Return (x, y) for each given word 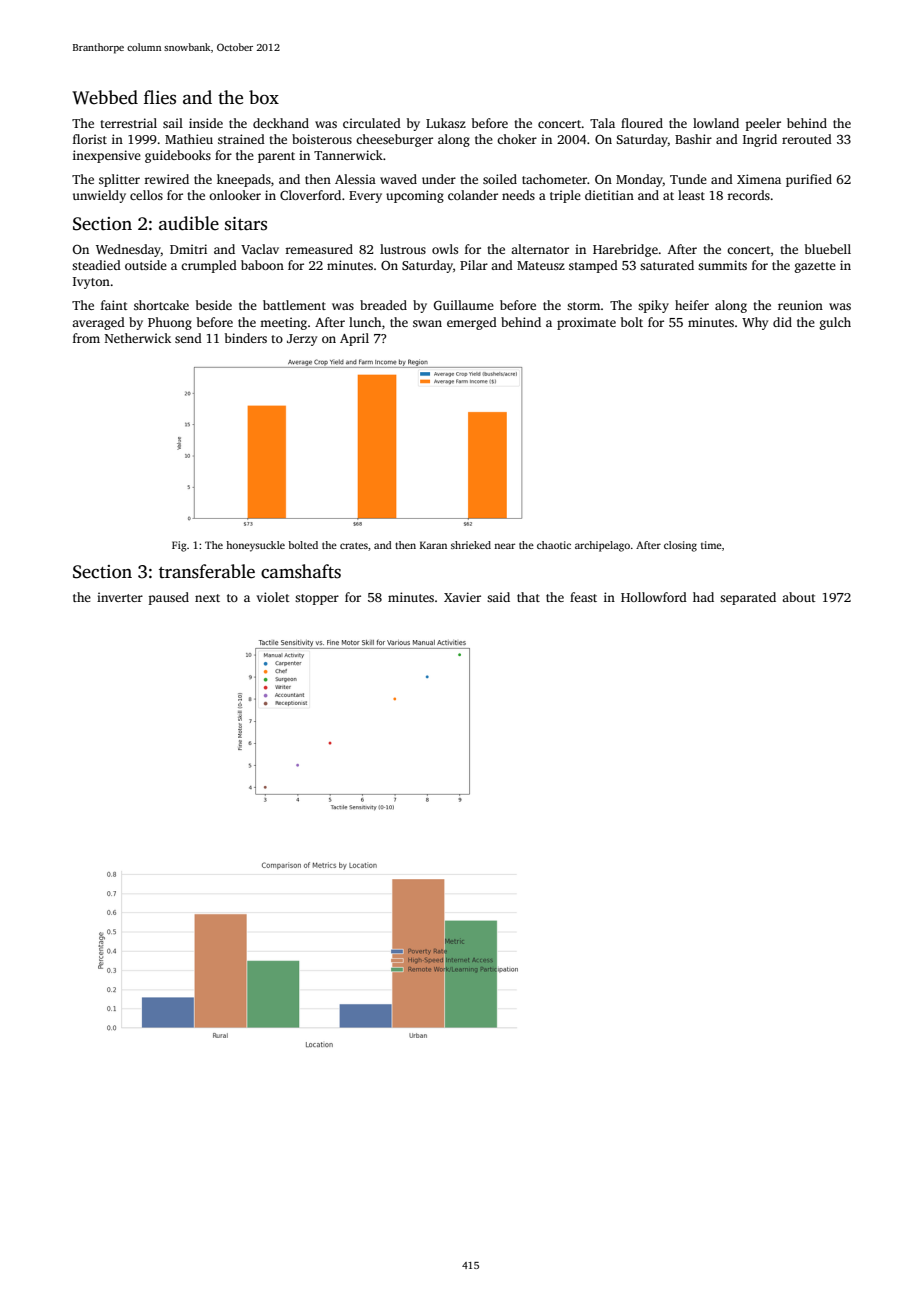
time (711, 545)
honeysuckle (255, 546)
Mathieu (189, 139)
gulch (835, 323)
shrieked (471, 545)
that (528, 597)
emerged (472, 323)
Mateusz (541, 265)
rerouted (807, 139)
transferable (207, 571)
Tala (602, 123)
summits (722, 265)
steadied (96, 265)
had (703, 597)
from (86, 338)
